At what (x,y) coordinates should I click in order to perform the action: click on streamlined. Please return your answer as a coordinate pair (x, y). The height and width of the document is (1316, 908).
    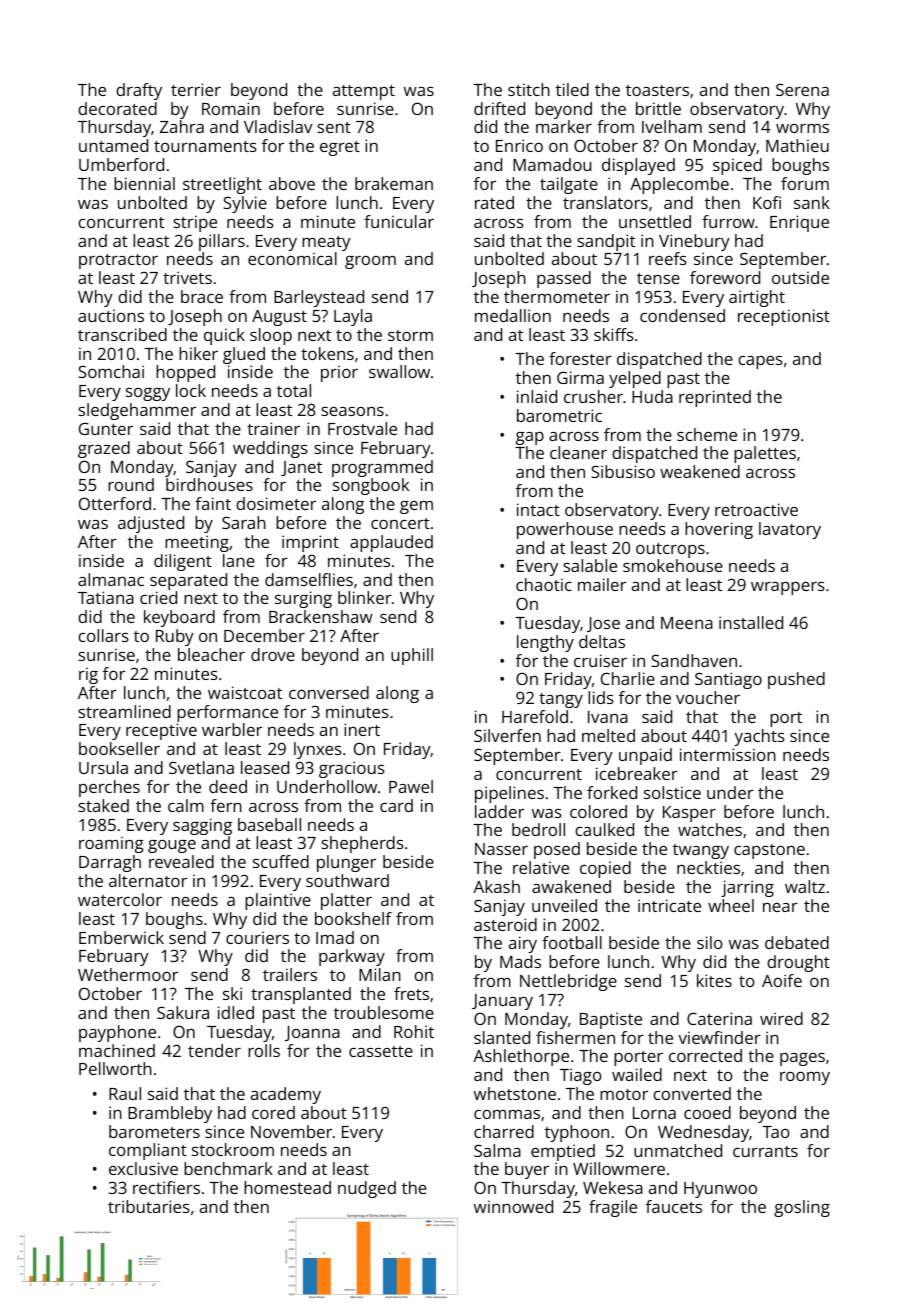
    Looking at the image, I should click on (124, 711).
